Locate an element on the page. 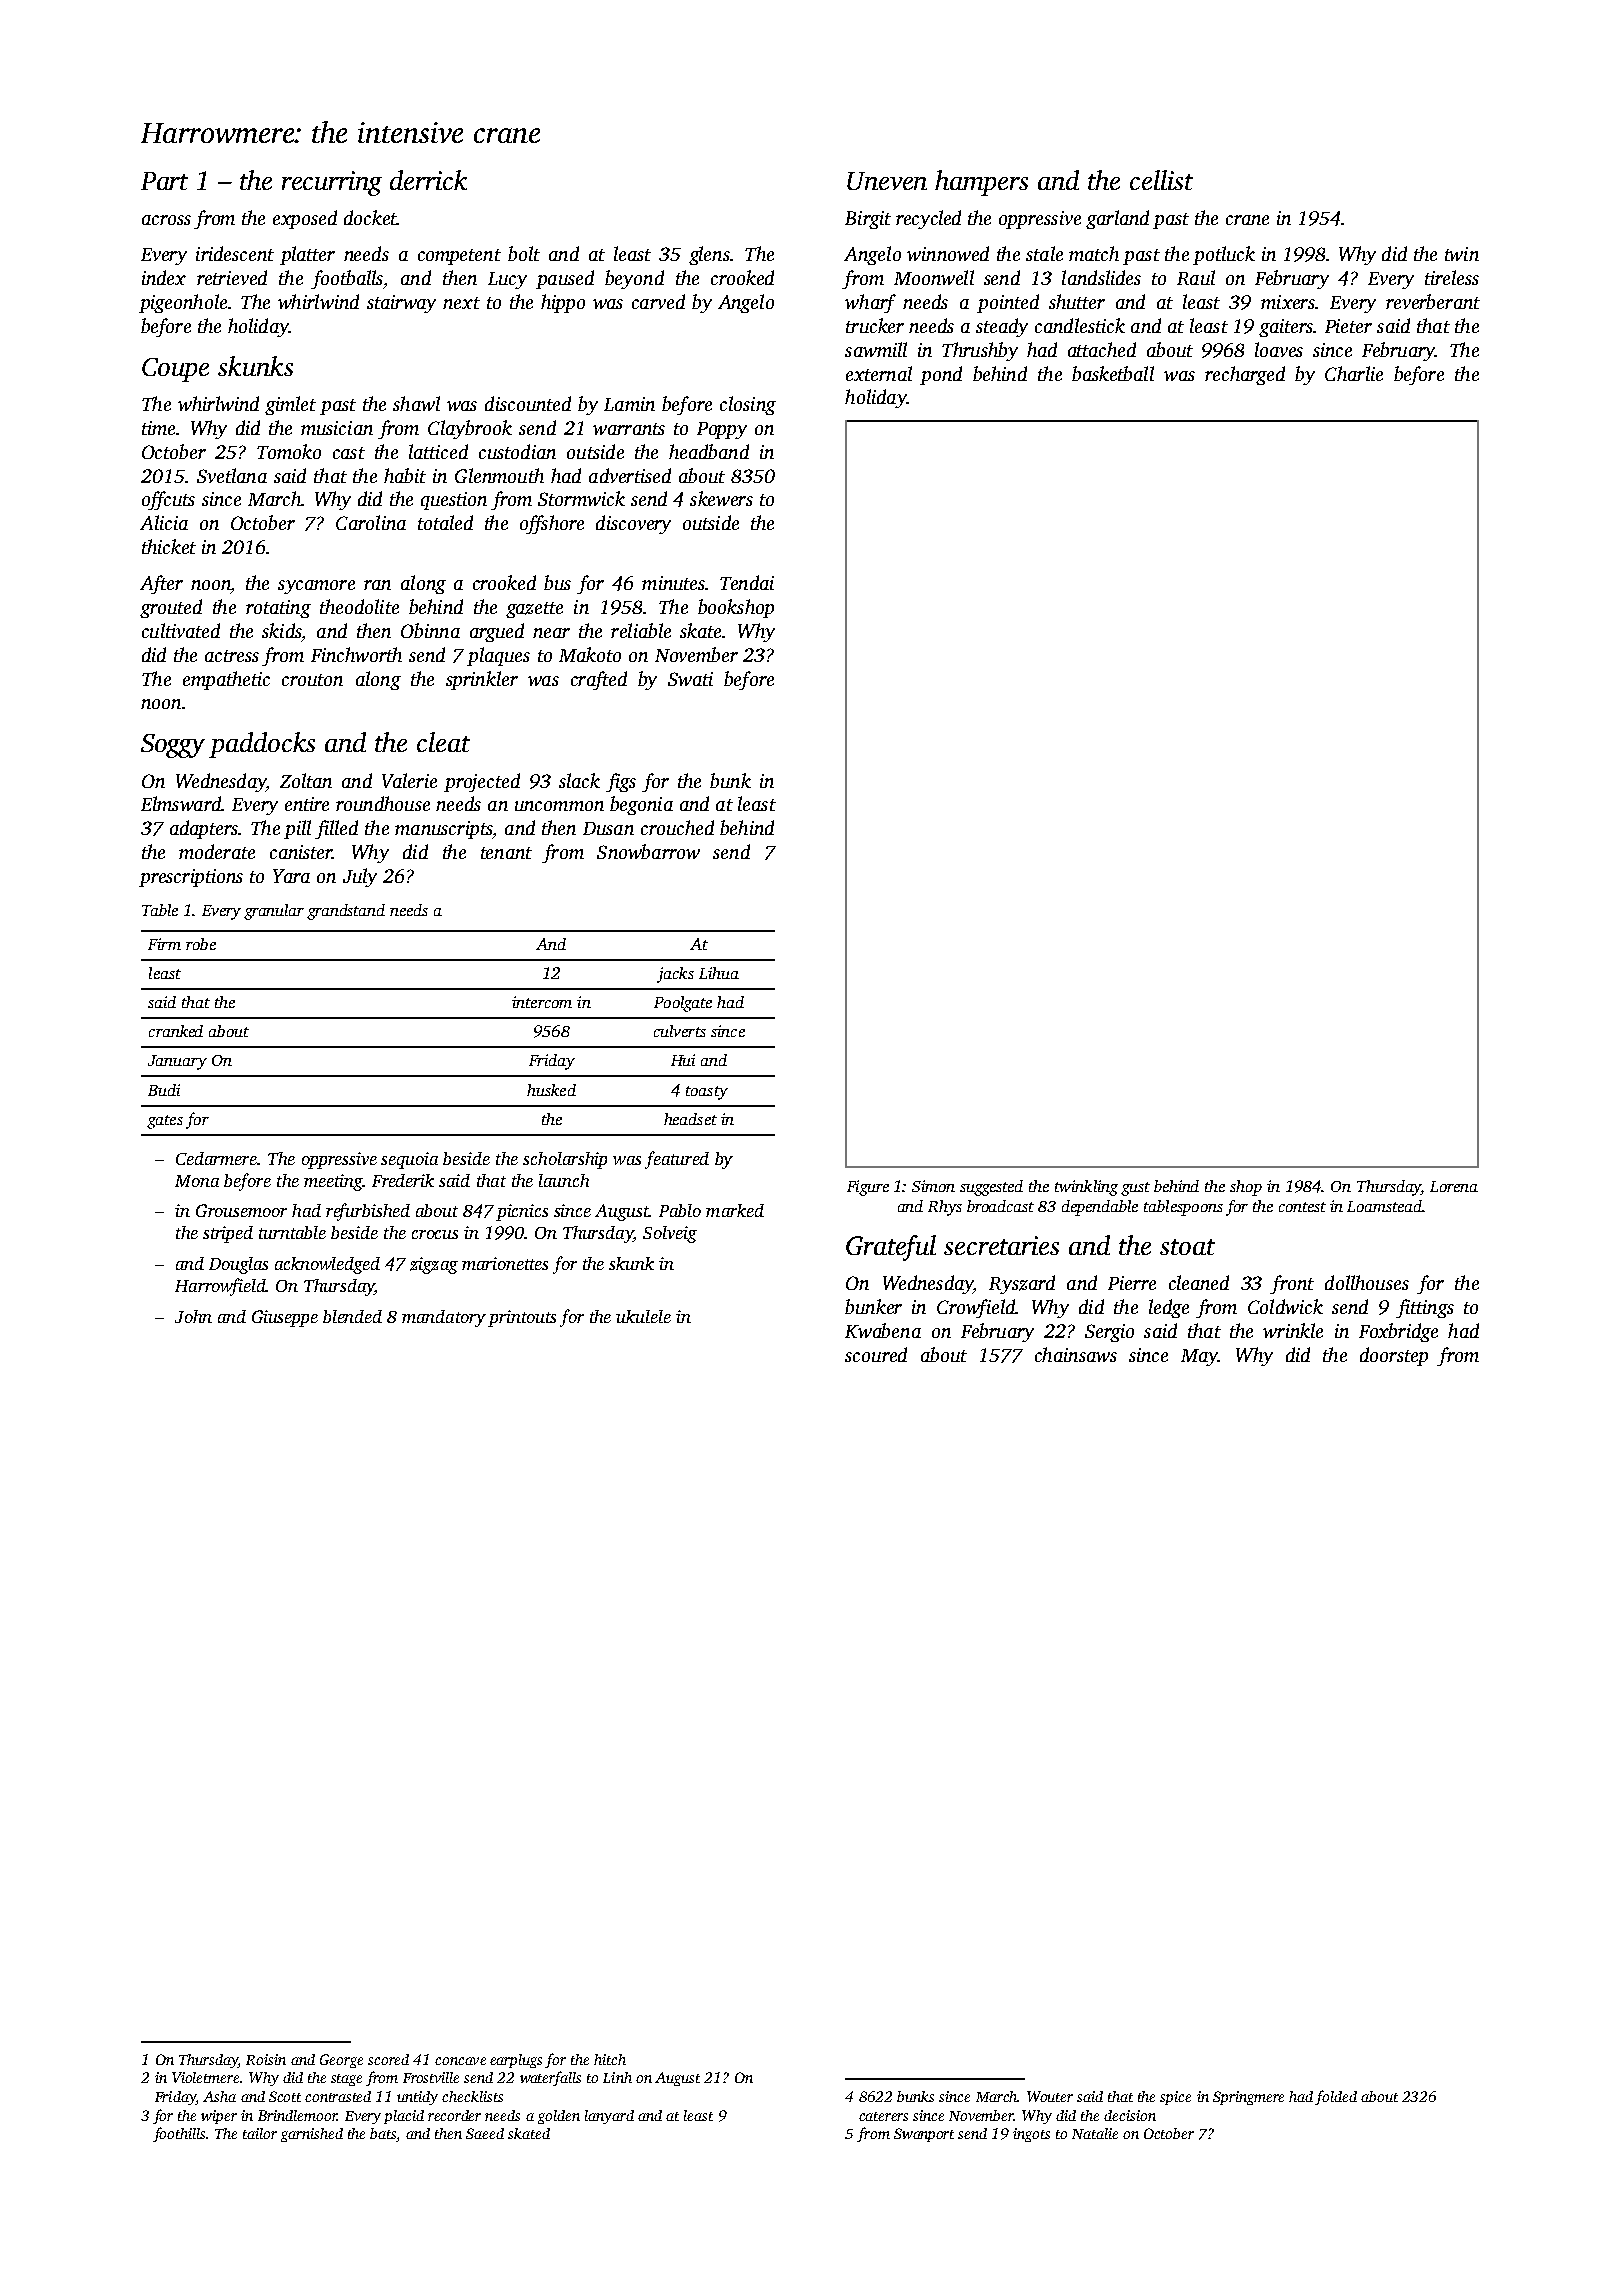 This image has height=2292, width=1620. front is located at coordinates (1292, 1284).
